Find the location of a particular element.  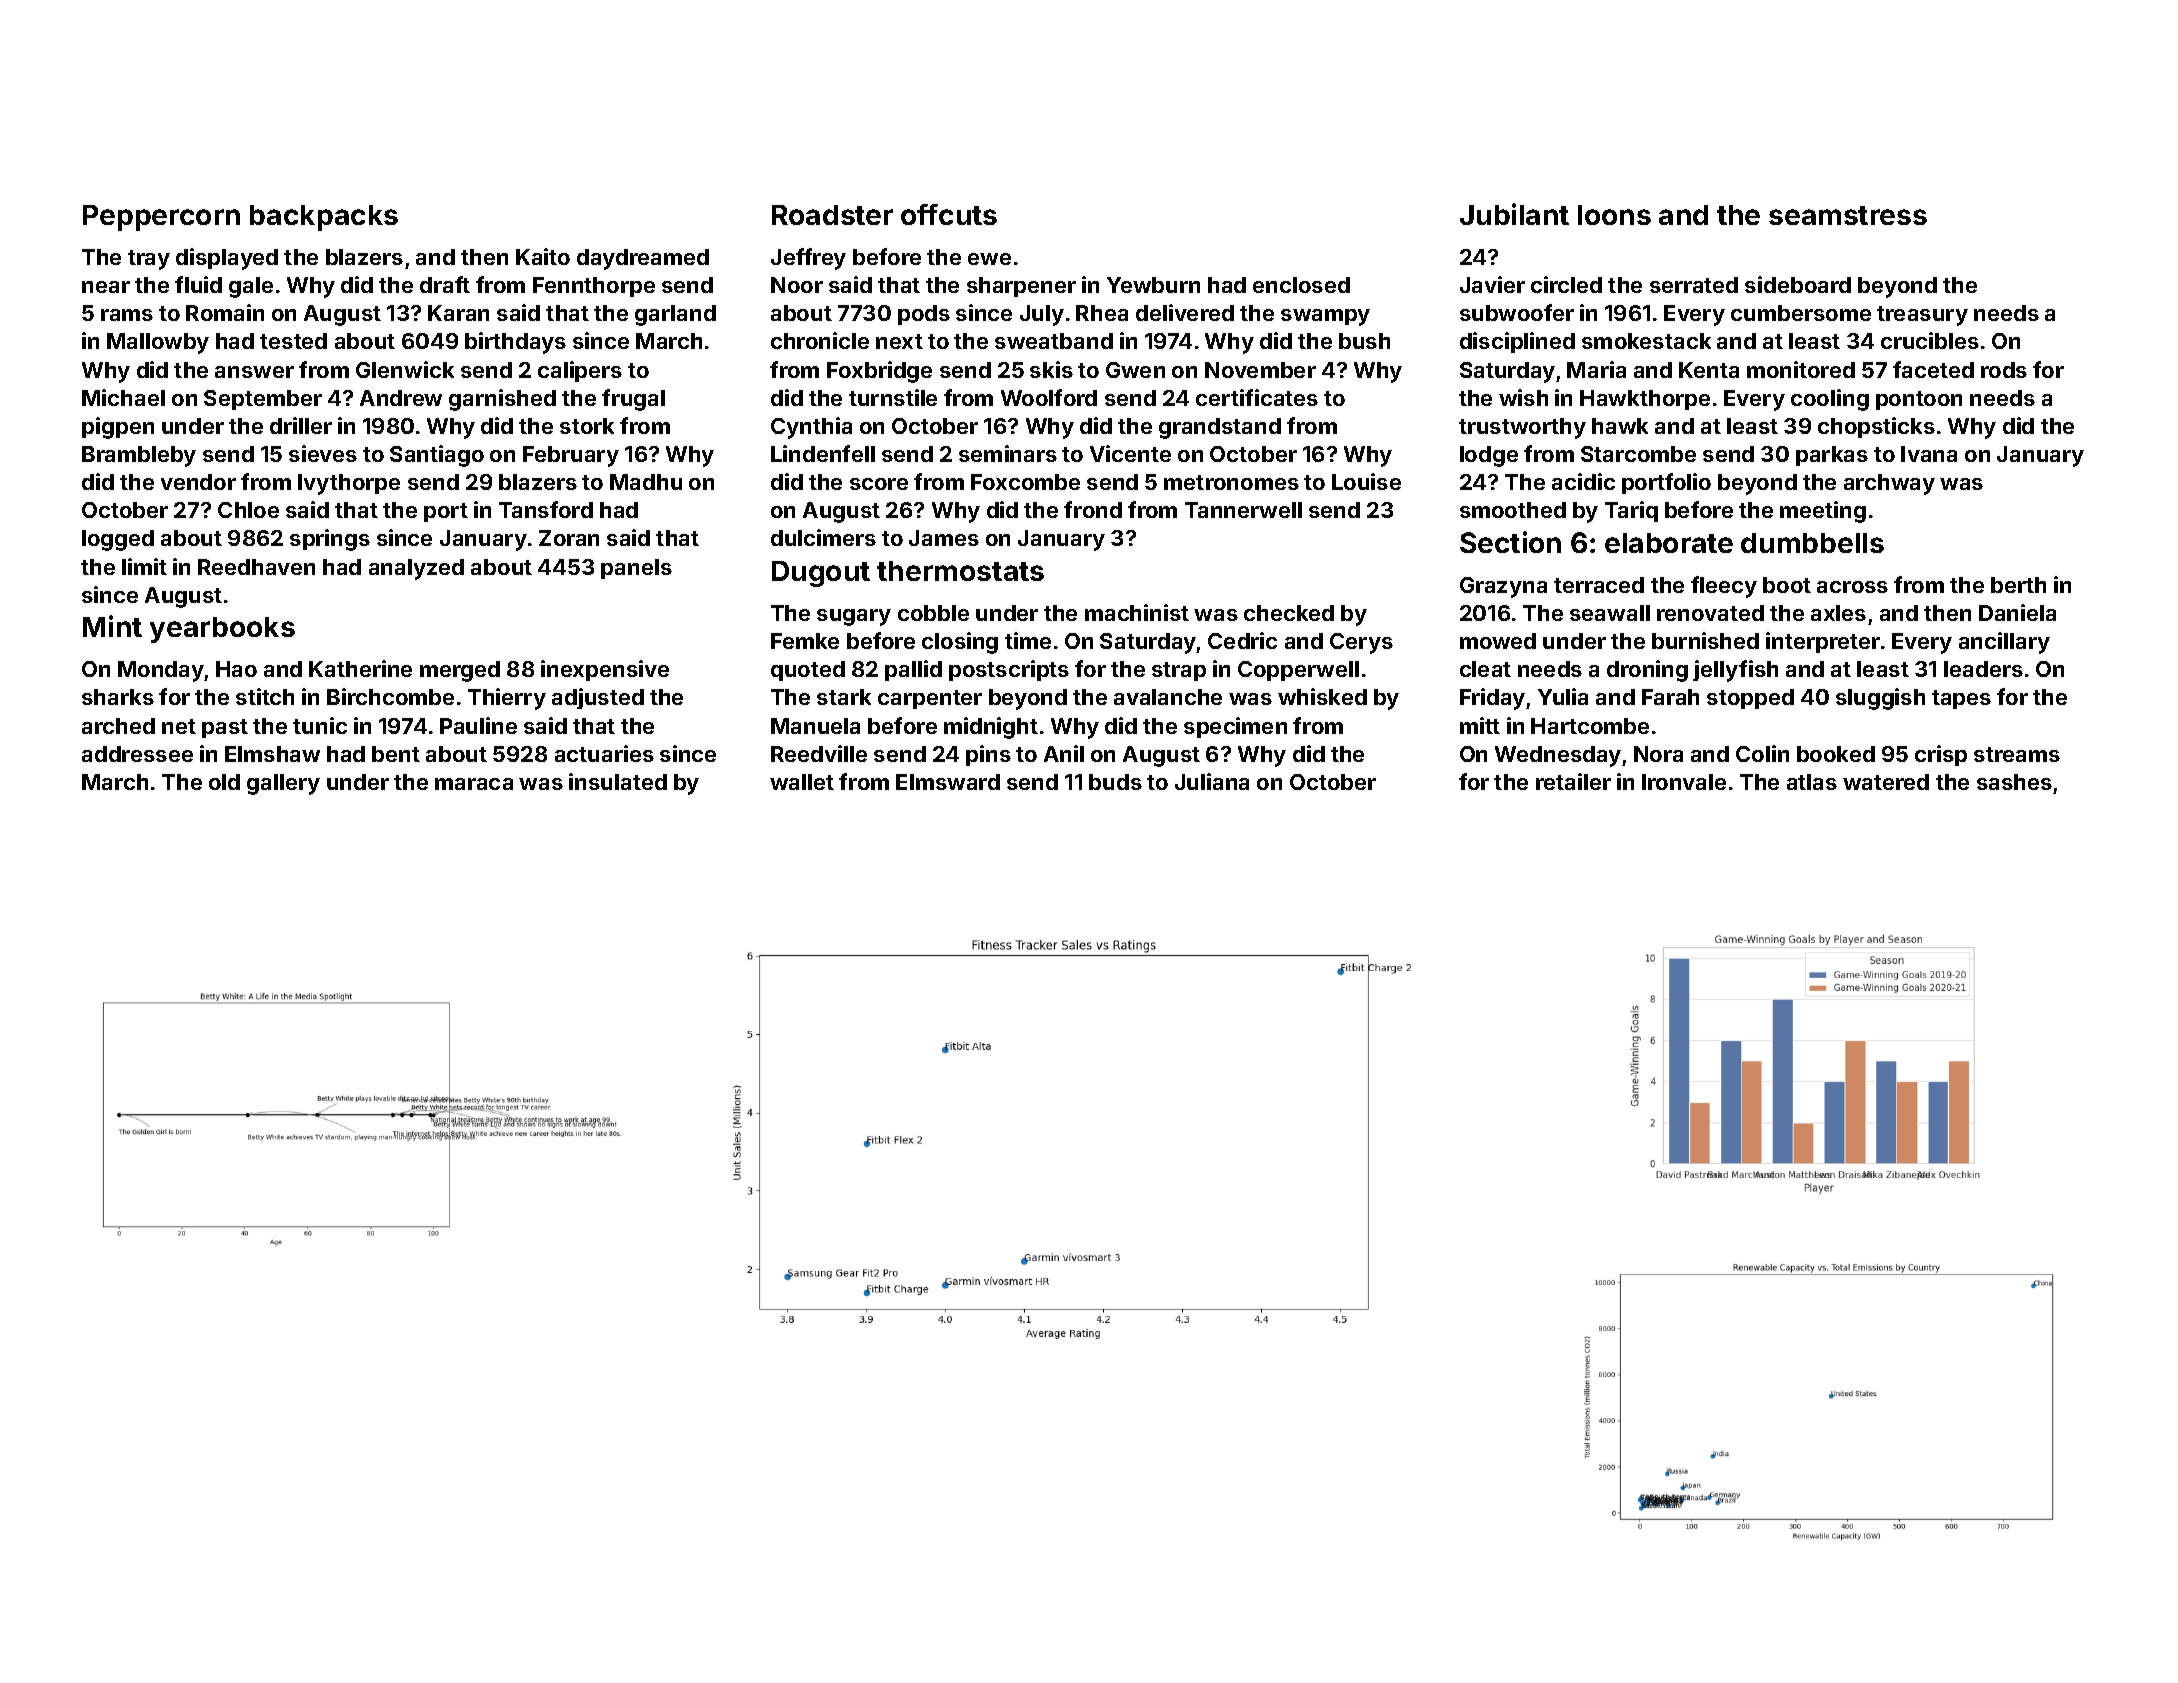

rams is located at coordinates (127, 315).
